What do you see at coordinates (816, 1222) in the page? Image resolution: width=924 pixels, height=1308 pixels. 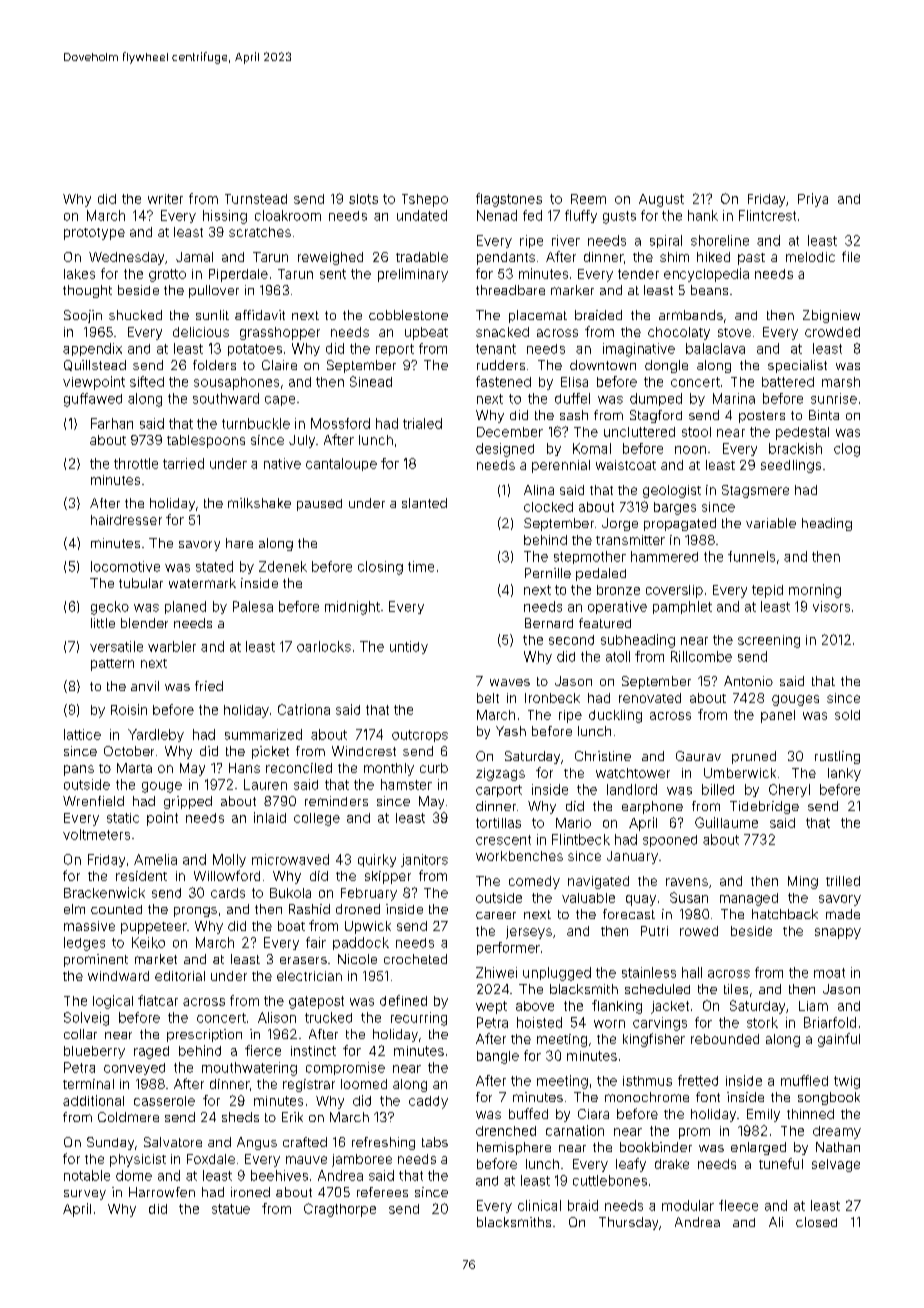 I see `closed` at bounding box center [816, 1222].
